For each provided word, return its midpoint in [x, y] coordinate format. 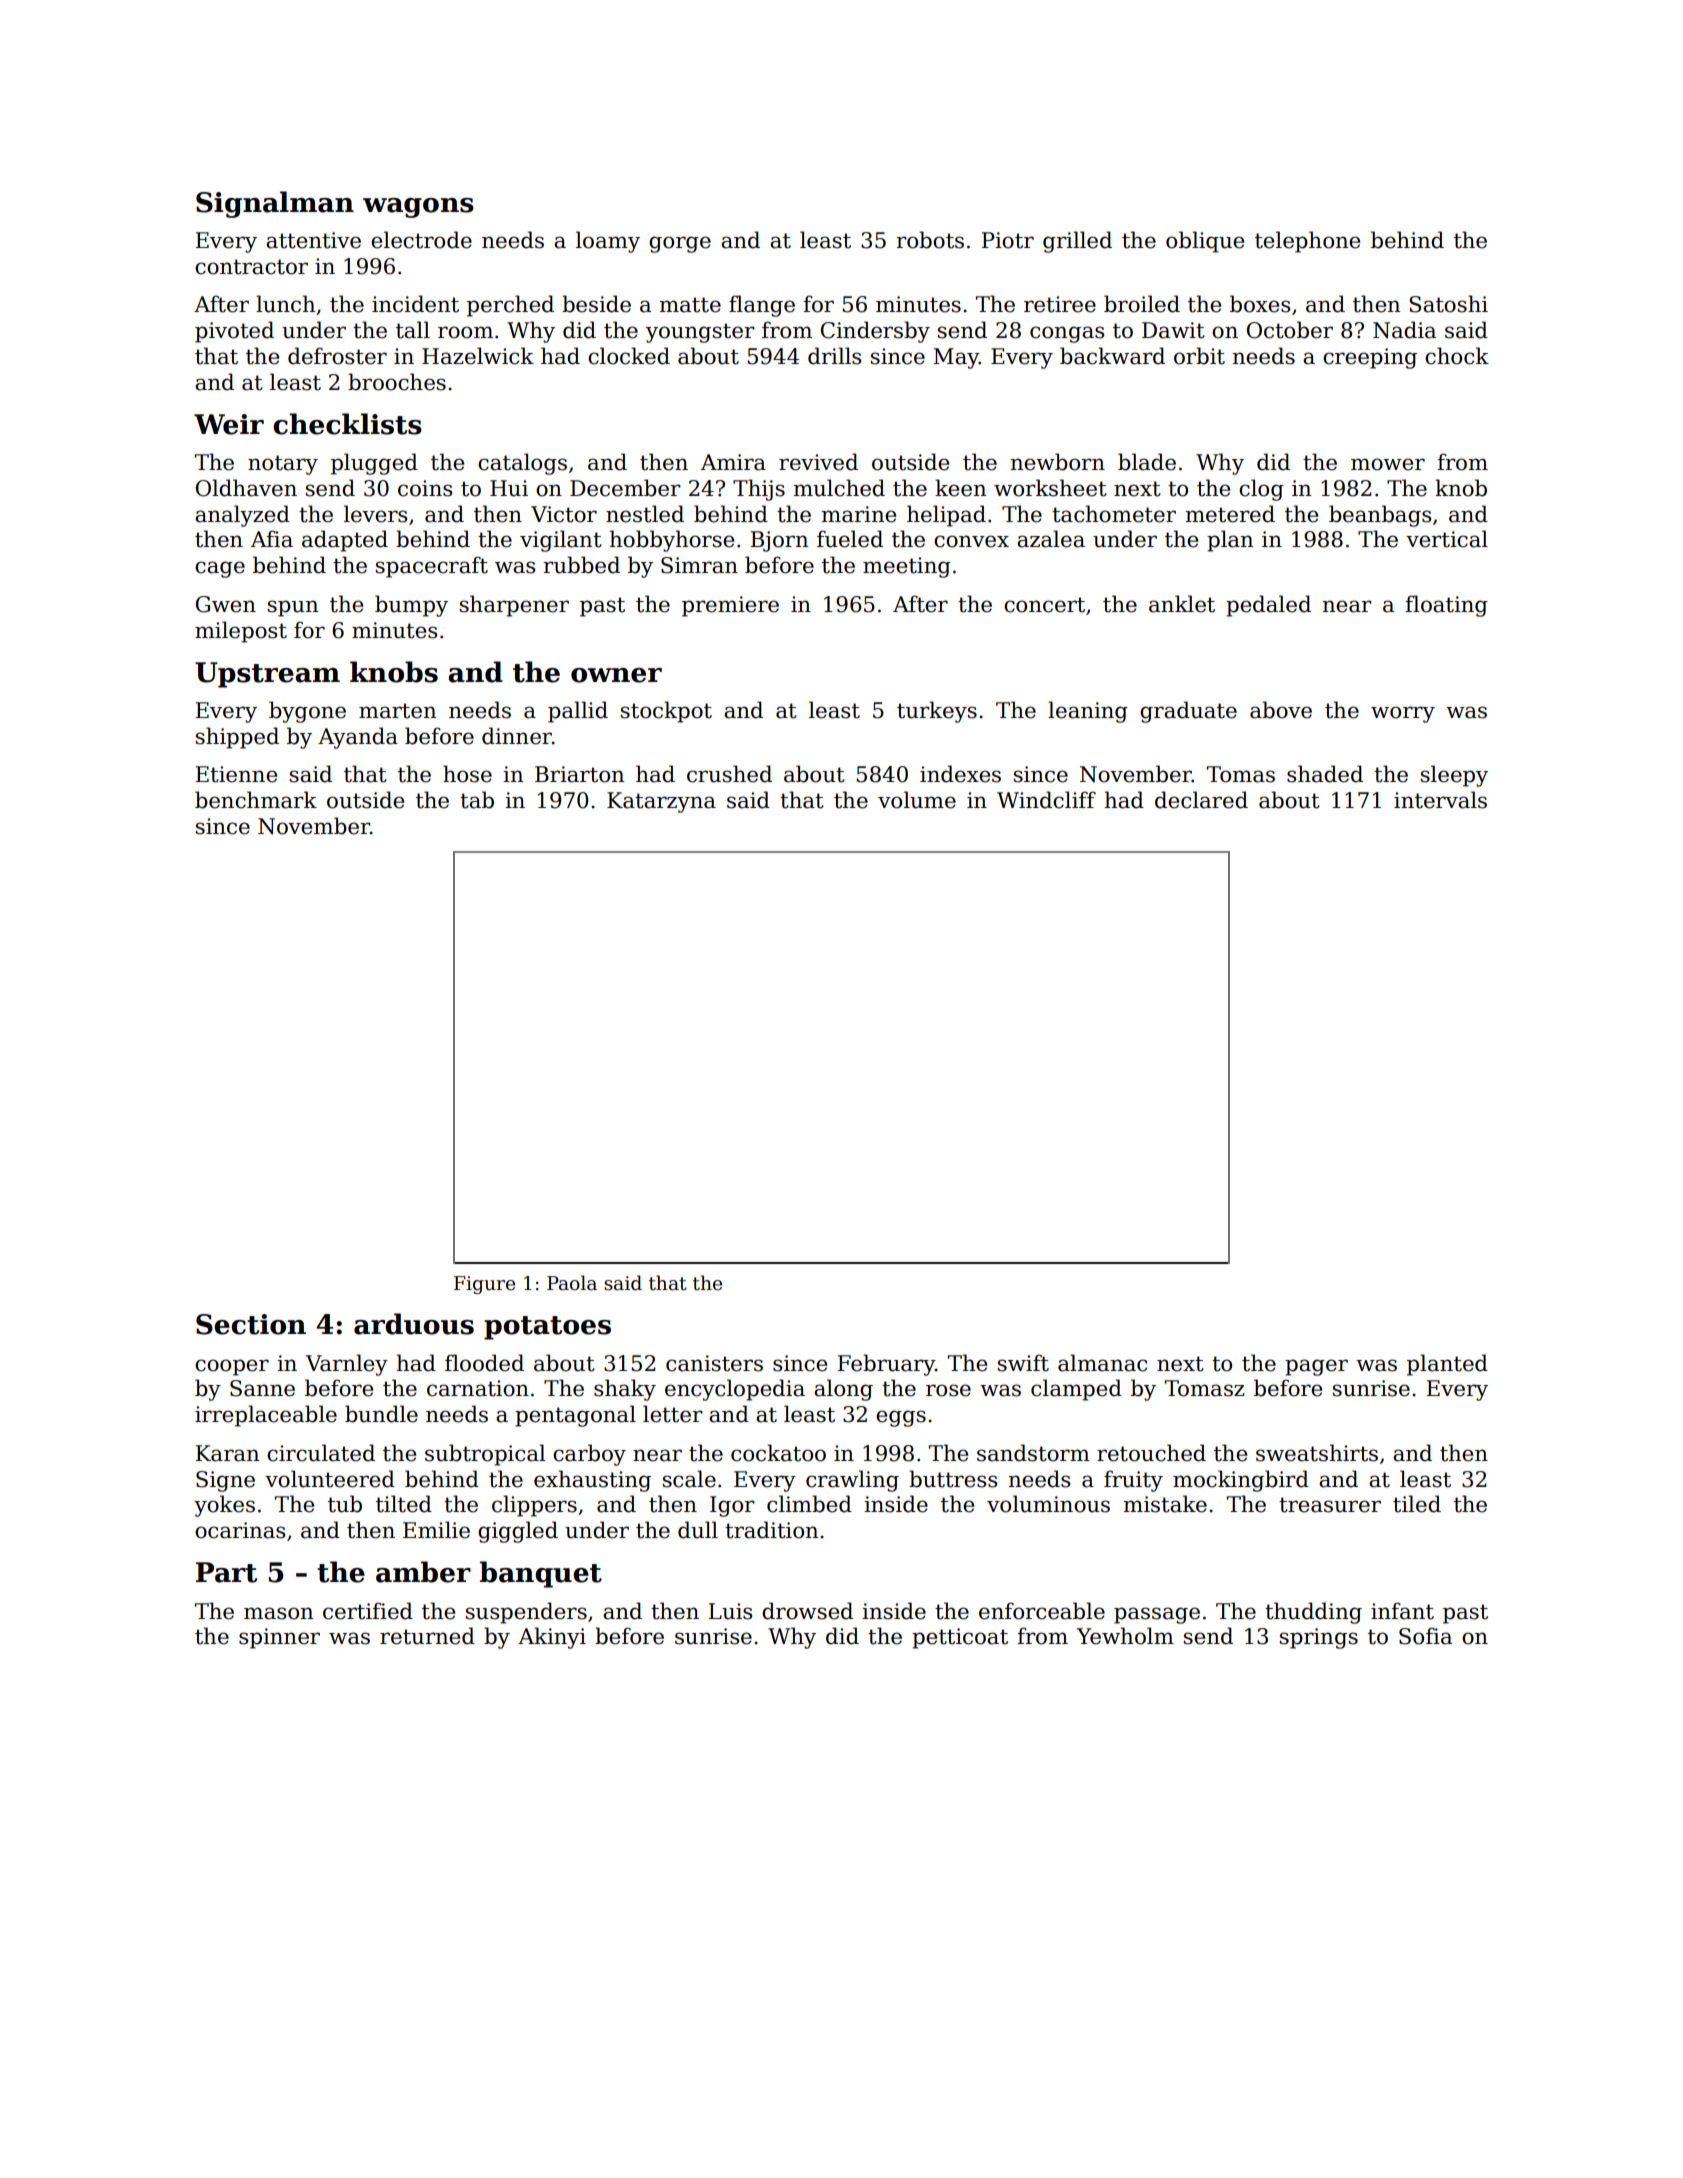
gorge [680, 244]
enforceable [1042, 1611]
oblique [1205, 242]
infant [1402, 1611]
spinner [279, 1638]
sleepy [1454, 776]
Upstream [267, 675]
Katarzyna [661, 802]
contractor [251, 267]
